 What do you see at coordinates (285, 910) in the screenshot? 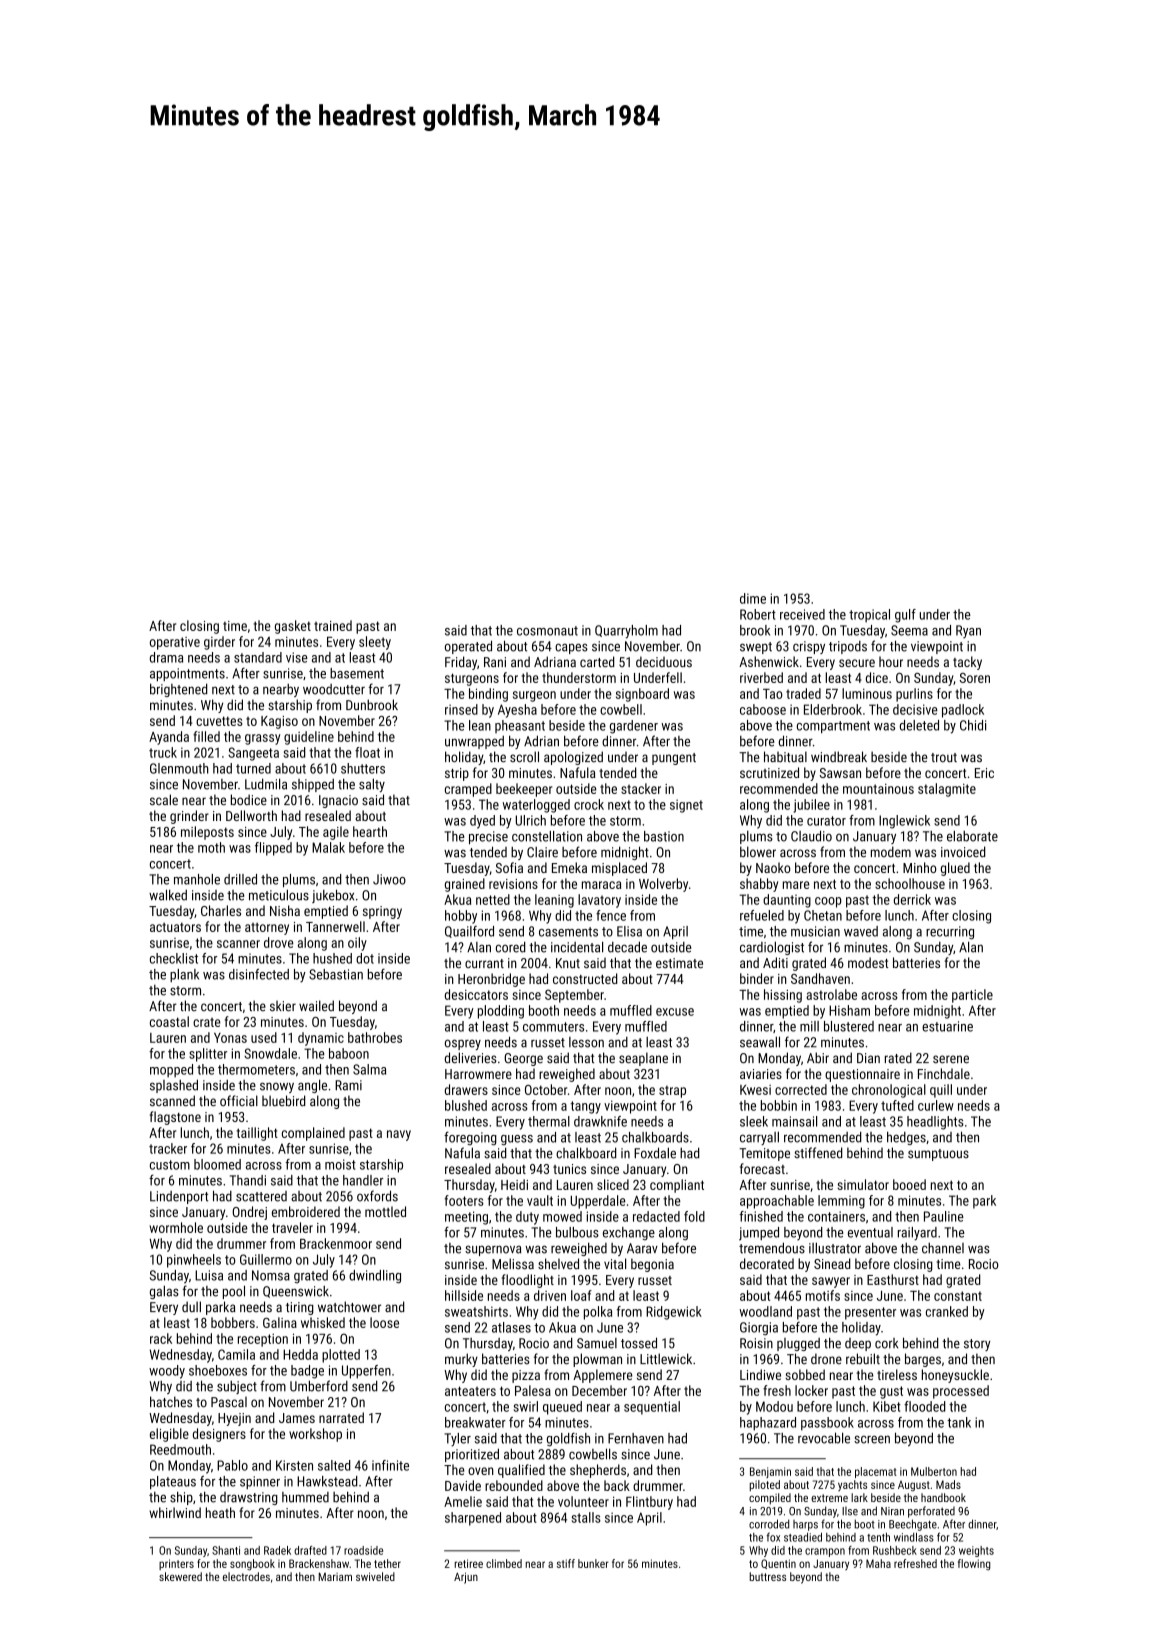
I see `Nisha` at bounding box center [285, 910].
